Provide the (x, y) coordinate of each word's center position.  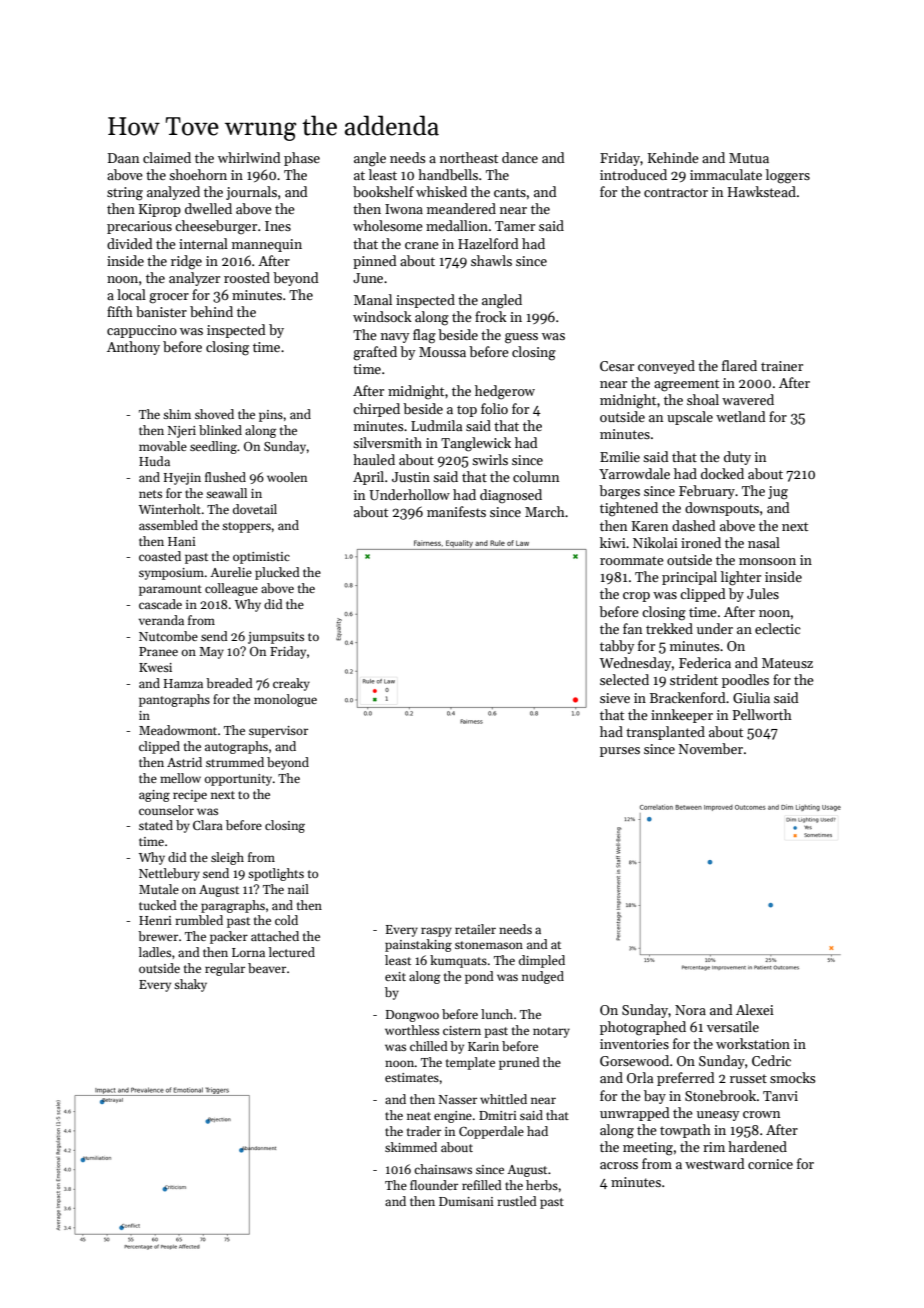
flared (739, 365)
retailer (475, 929)
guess (521, 338)
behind (211, 311)
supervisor (278, 732)
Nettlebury (169, 874)
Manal (373, 299)
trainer (782, 366)
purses (620, 752)
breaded (229, 683)
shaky (190, 985)
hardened (757, 1146)
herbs (542, 1185)
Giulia (751, 697)
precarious (139, 227)
